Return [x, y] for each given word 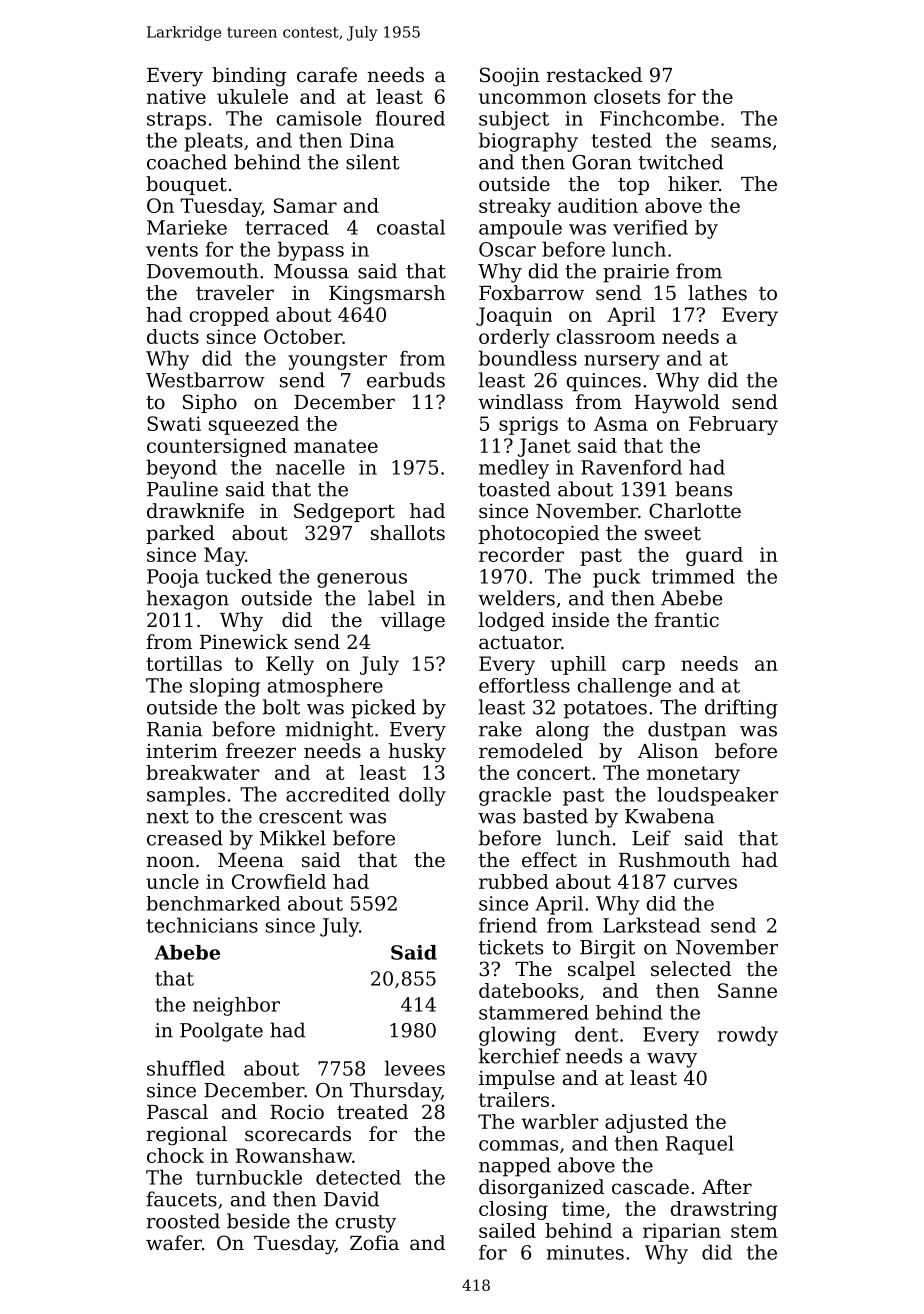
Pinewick [244, 642]
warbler [560, 1121]
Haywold [677, 404]
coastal [411, 227]
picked [383, 709]
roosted [183, 1221]
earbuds [406, 380]
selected [691, 969]
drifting [741, 709]
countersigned [217, 447]
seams [741, 142]
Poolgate [221, 1032]
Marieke [187, 227]
